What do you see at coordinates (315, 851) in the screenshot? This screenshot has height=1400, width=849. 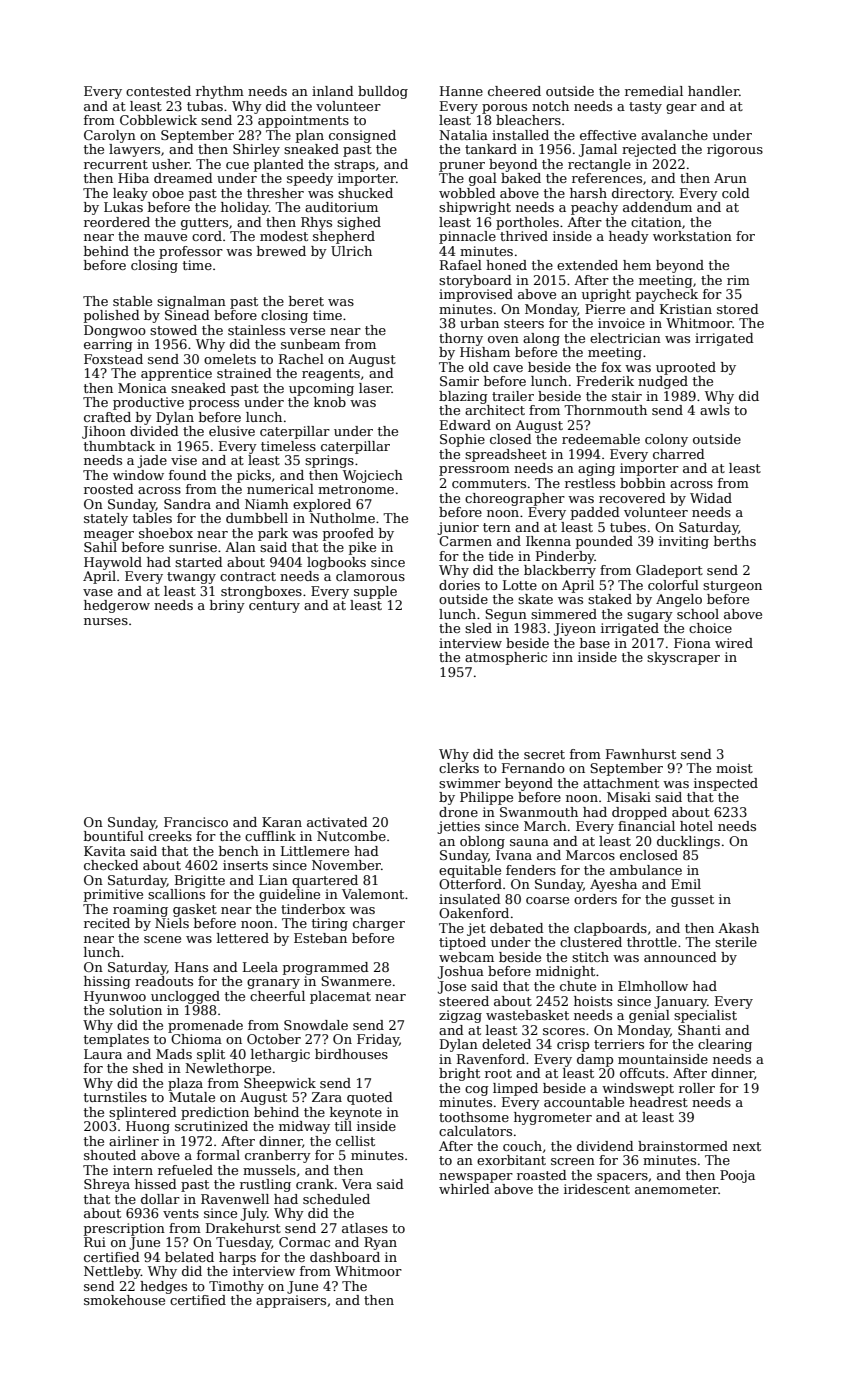 I see `Littlemere` at bounding box center [315, 851].
